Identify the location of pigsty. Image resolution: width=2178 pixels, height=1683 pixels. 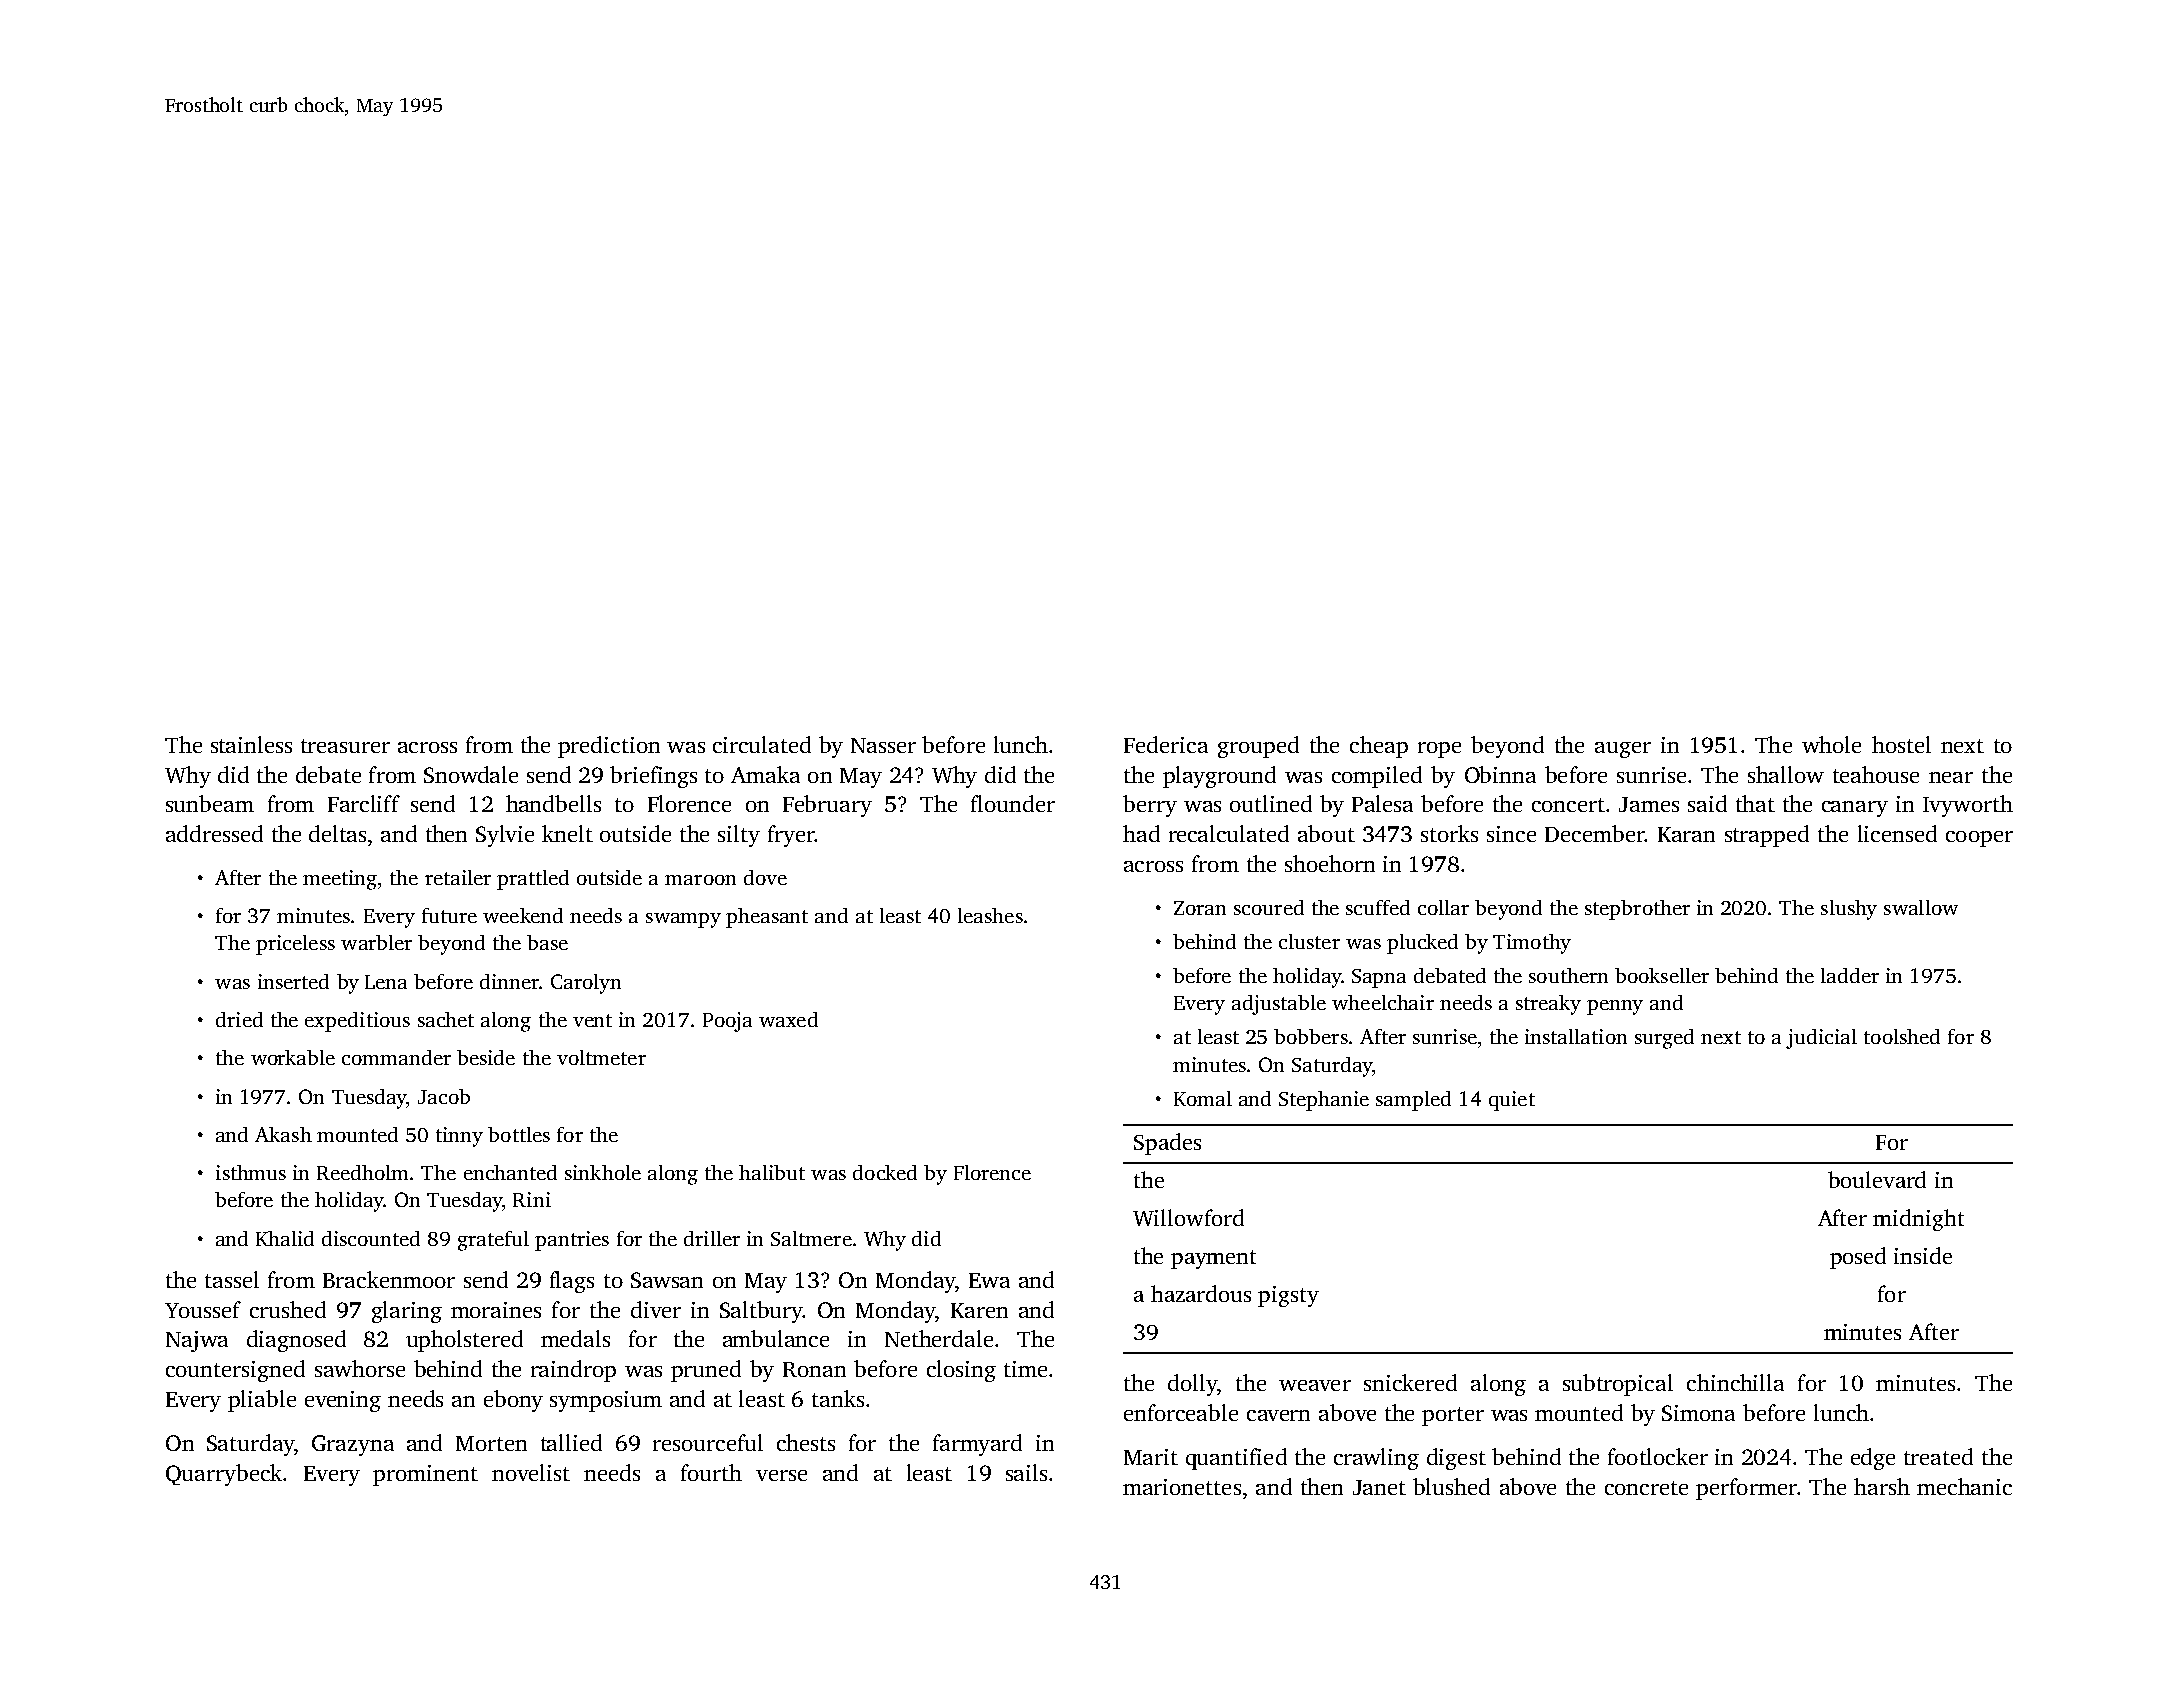
(1288, 1296).
